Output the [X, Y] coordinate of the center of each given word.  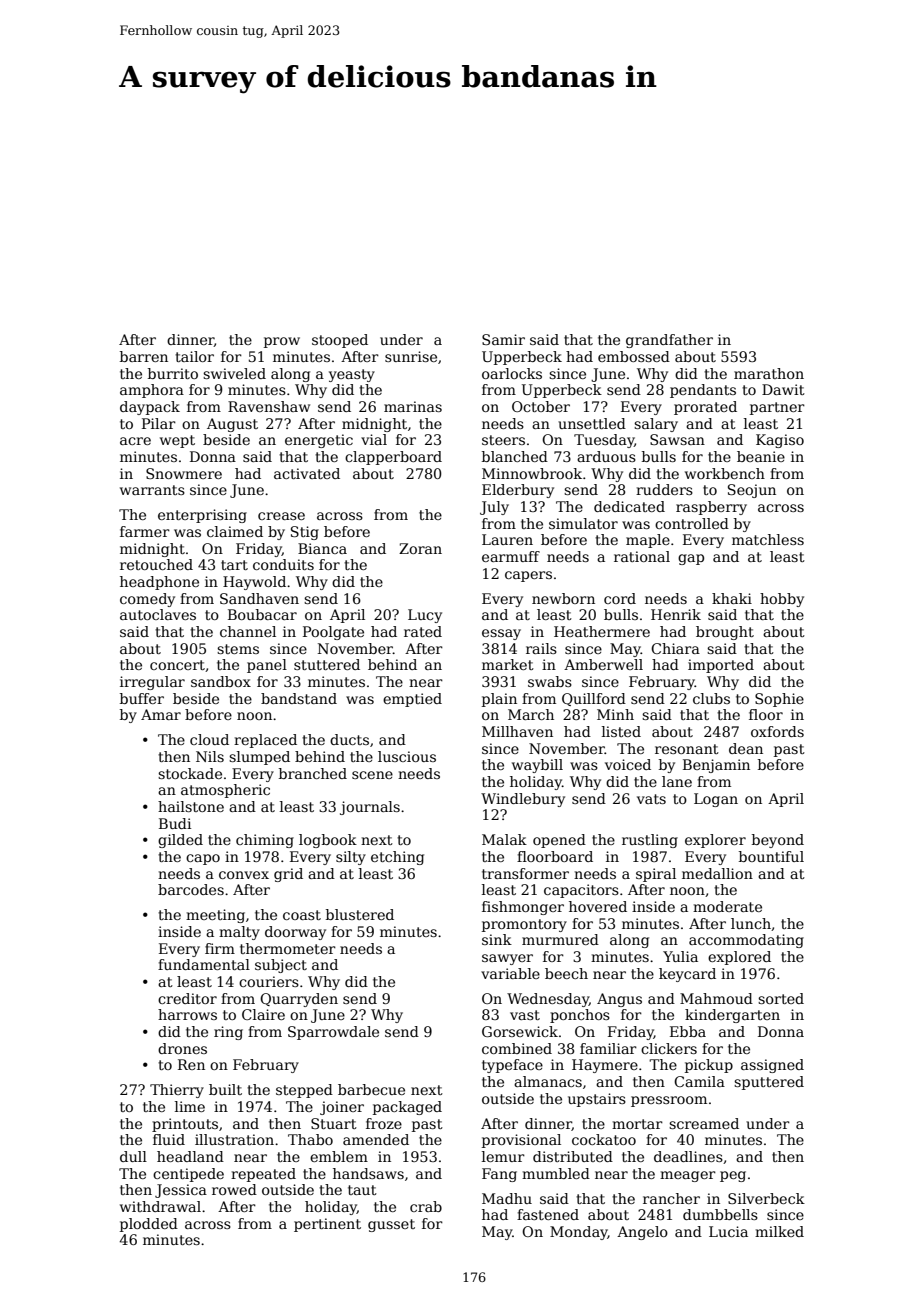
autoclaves [158, 614]
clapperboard [393, 458]
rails [541, 648]
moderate [727, 906]
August [232, 425]
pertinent [327, 1225]
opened [559, 841]
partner [777, 408]
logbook [328, 841]
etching [397, 858]
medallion [717, 873]
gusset [391, 1225]
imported [721, 666]
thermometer [288, 948]
